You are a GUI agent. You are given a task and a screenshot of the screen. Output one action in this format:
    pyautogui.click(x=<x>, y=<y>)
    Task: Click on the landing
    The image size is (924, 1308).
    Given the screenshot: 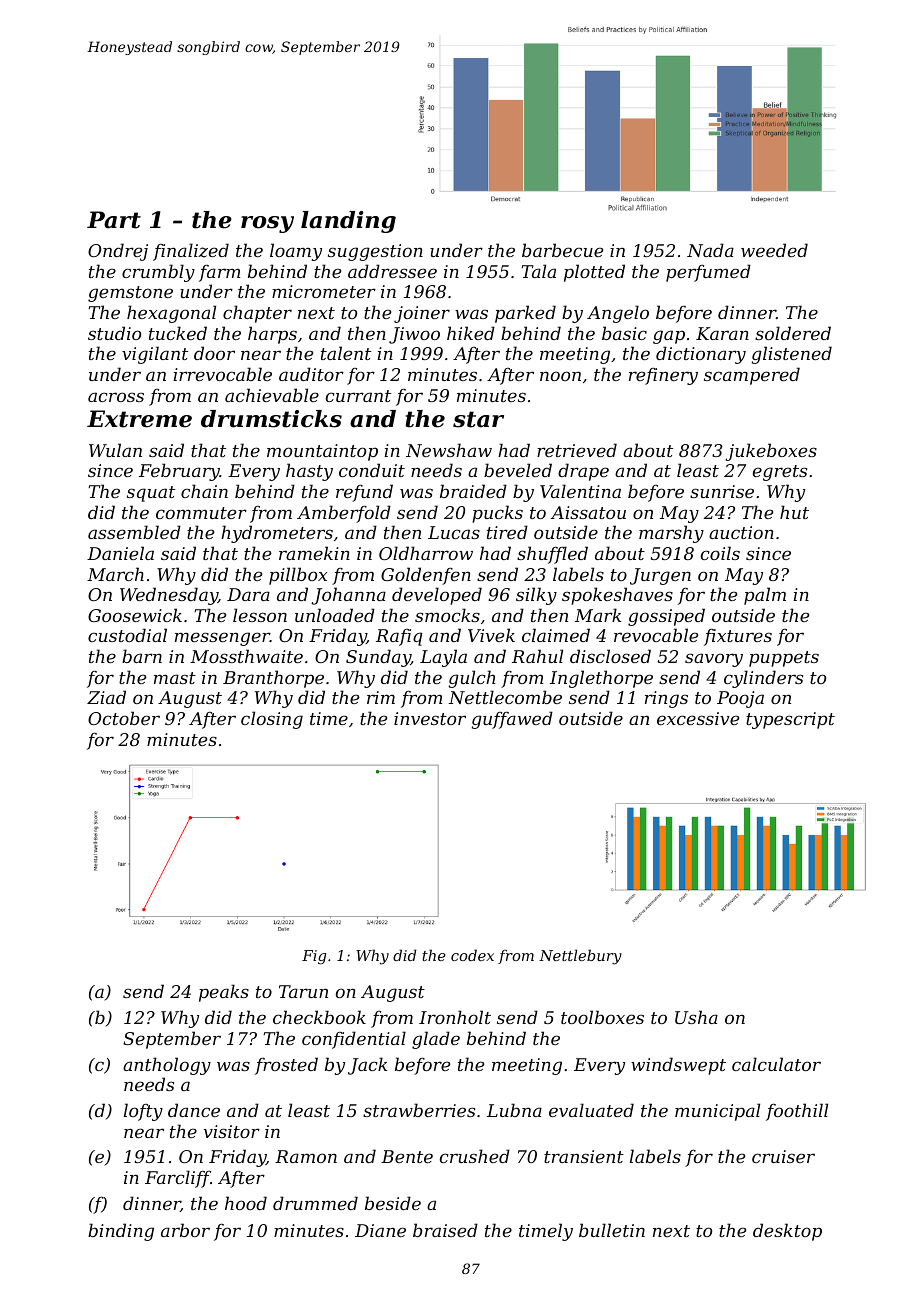 What is the action you would take?
    pyautogui.click(x=348, y=222)
